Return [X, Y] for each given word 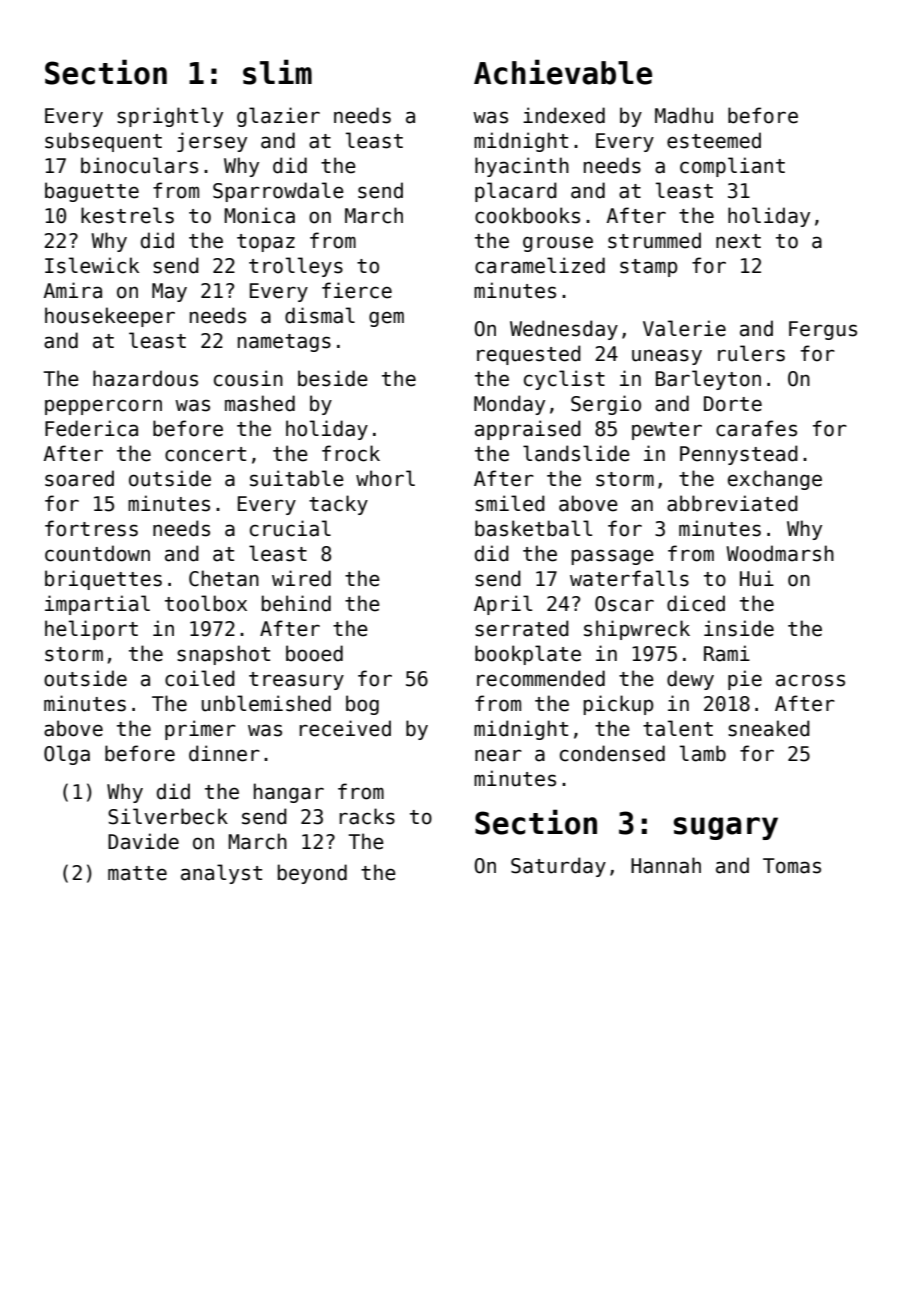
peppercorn [103, 407]
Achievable [563, 72]
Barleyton [708, 380]
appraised [528, 430]
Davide [143, 841]
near [498, 755]
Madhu [684, 115]
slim [277, 72]
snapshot [223, 655]
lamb [703, 753]
